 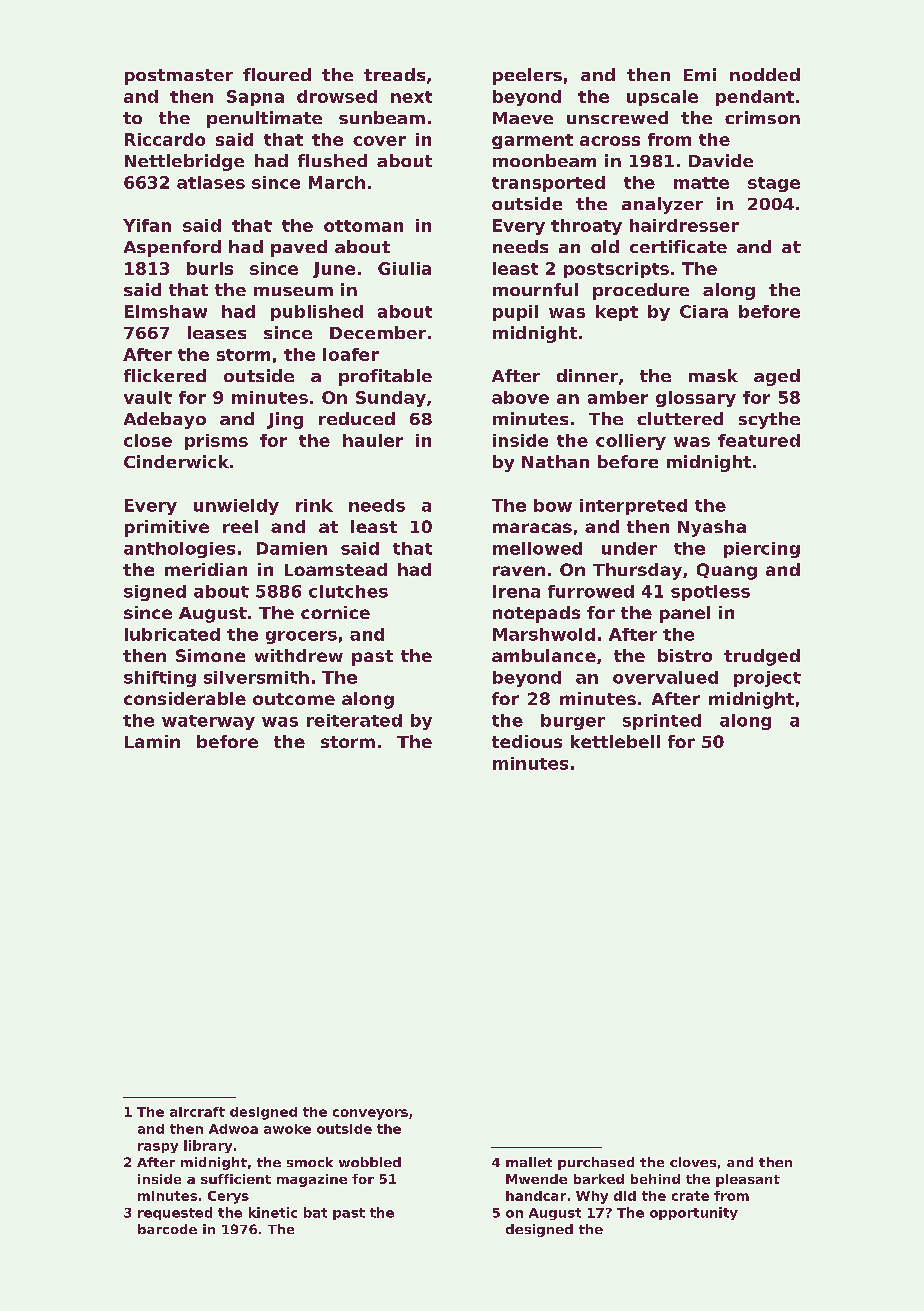 What do you see at coordinates (165, 139) in the screenshot?
I see `Riccardo` at bounding box center [165, 139].
